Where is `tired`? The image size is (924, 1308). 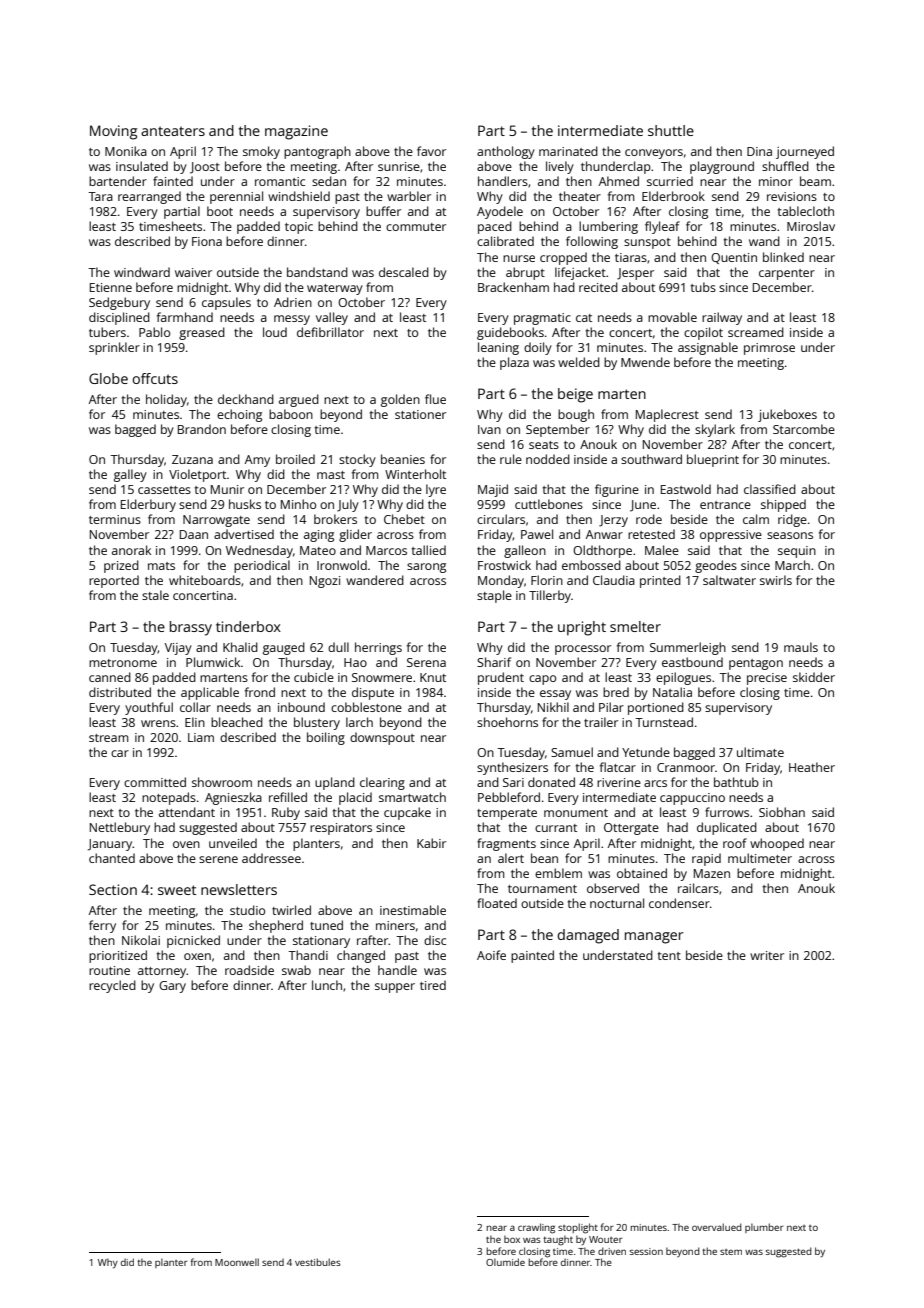
tired is located at coordinates (433, 985).
